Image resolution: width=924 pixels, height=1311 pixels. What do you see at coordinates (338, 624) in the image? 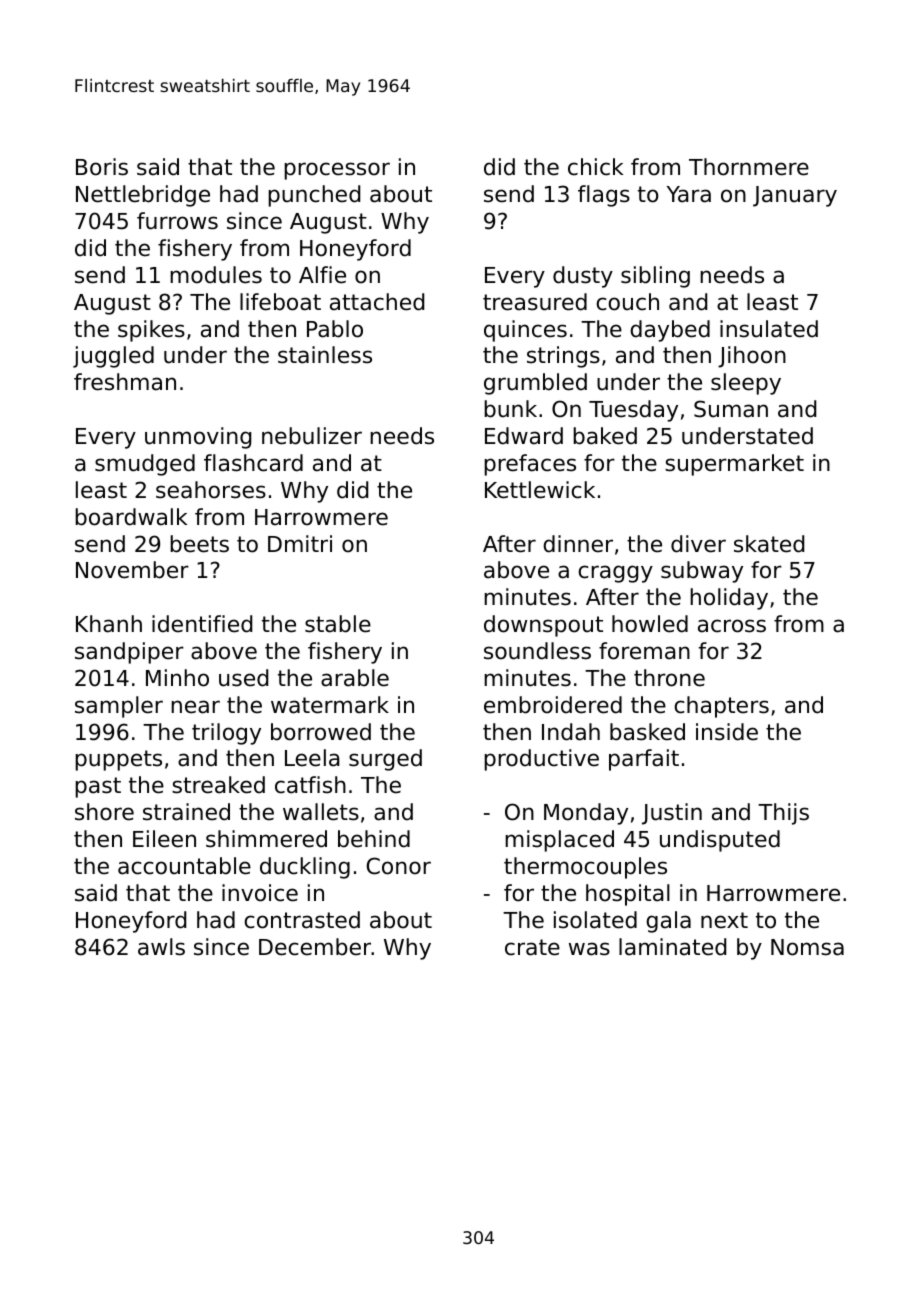
I see `stable` at bounding box center [338, 624].
